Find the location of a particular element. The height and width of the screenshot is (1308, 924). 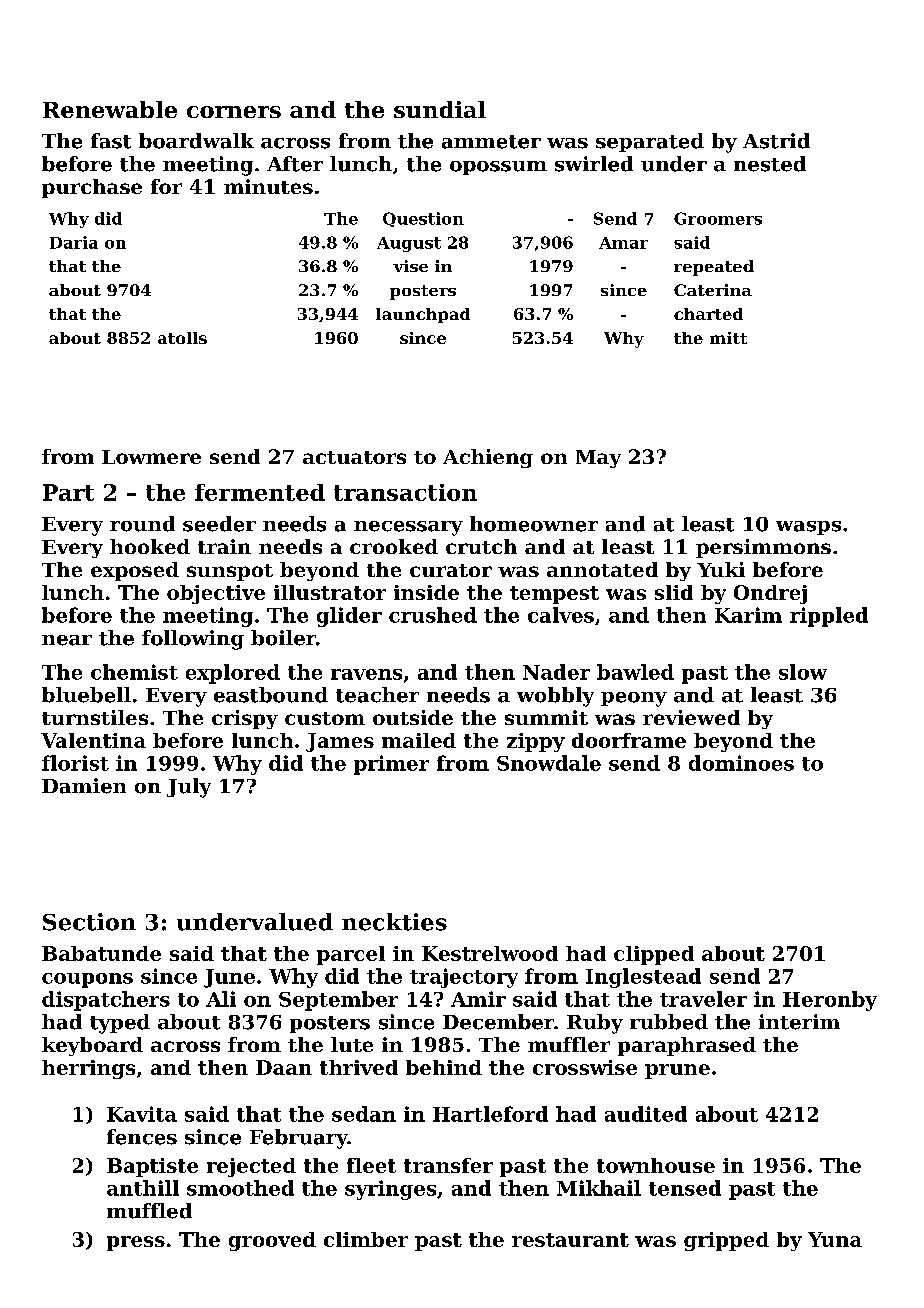

Mikhail is located at coordinates (599, 1188).
